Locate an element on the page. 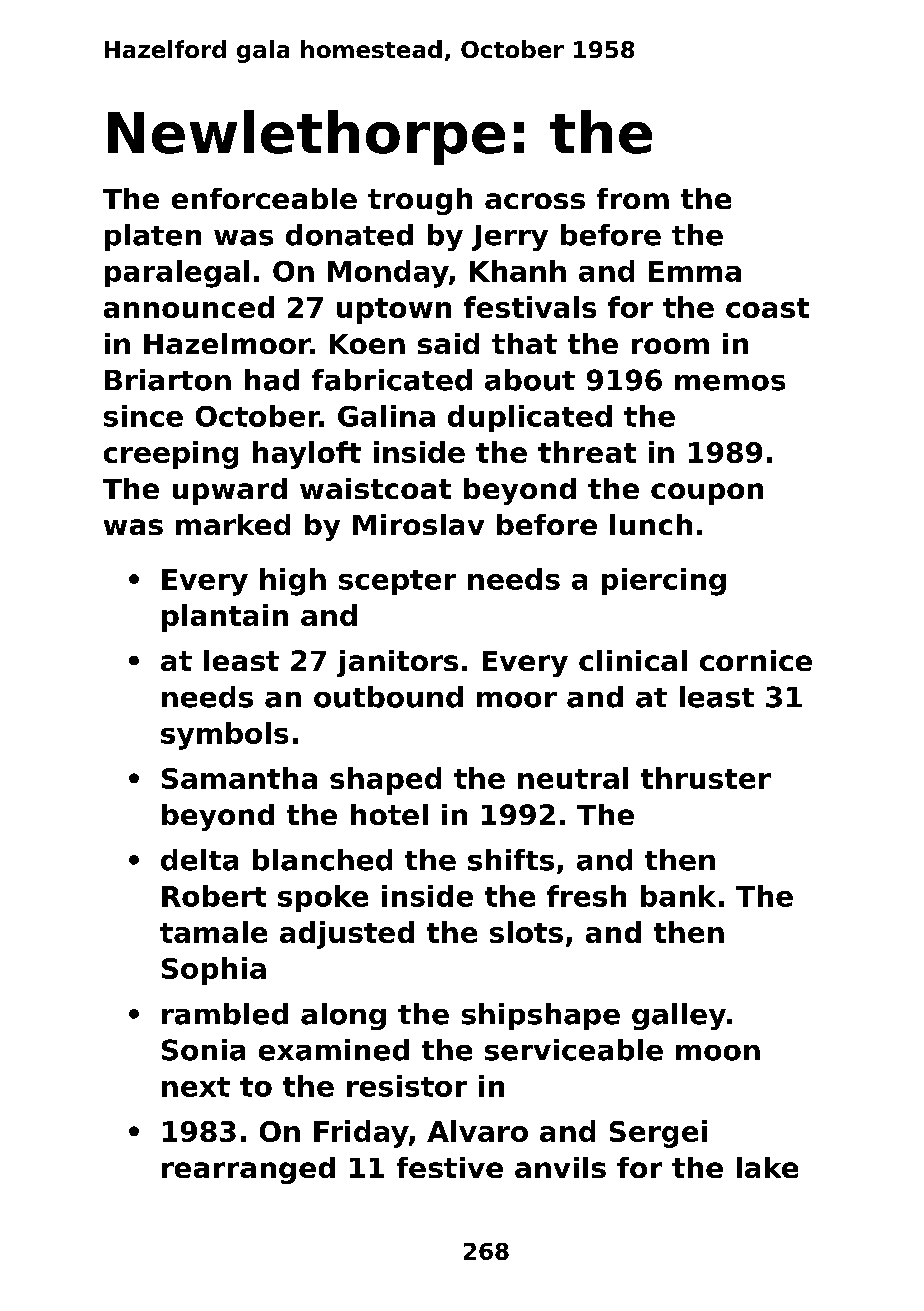  across is located at coordinates (535, 201).
